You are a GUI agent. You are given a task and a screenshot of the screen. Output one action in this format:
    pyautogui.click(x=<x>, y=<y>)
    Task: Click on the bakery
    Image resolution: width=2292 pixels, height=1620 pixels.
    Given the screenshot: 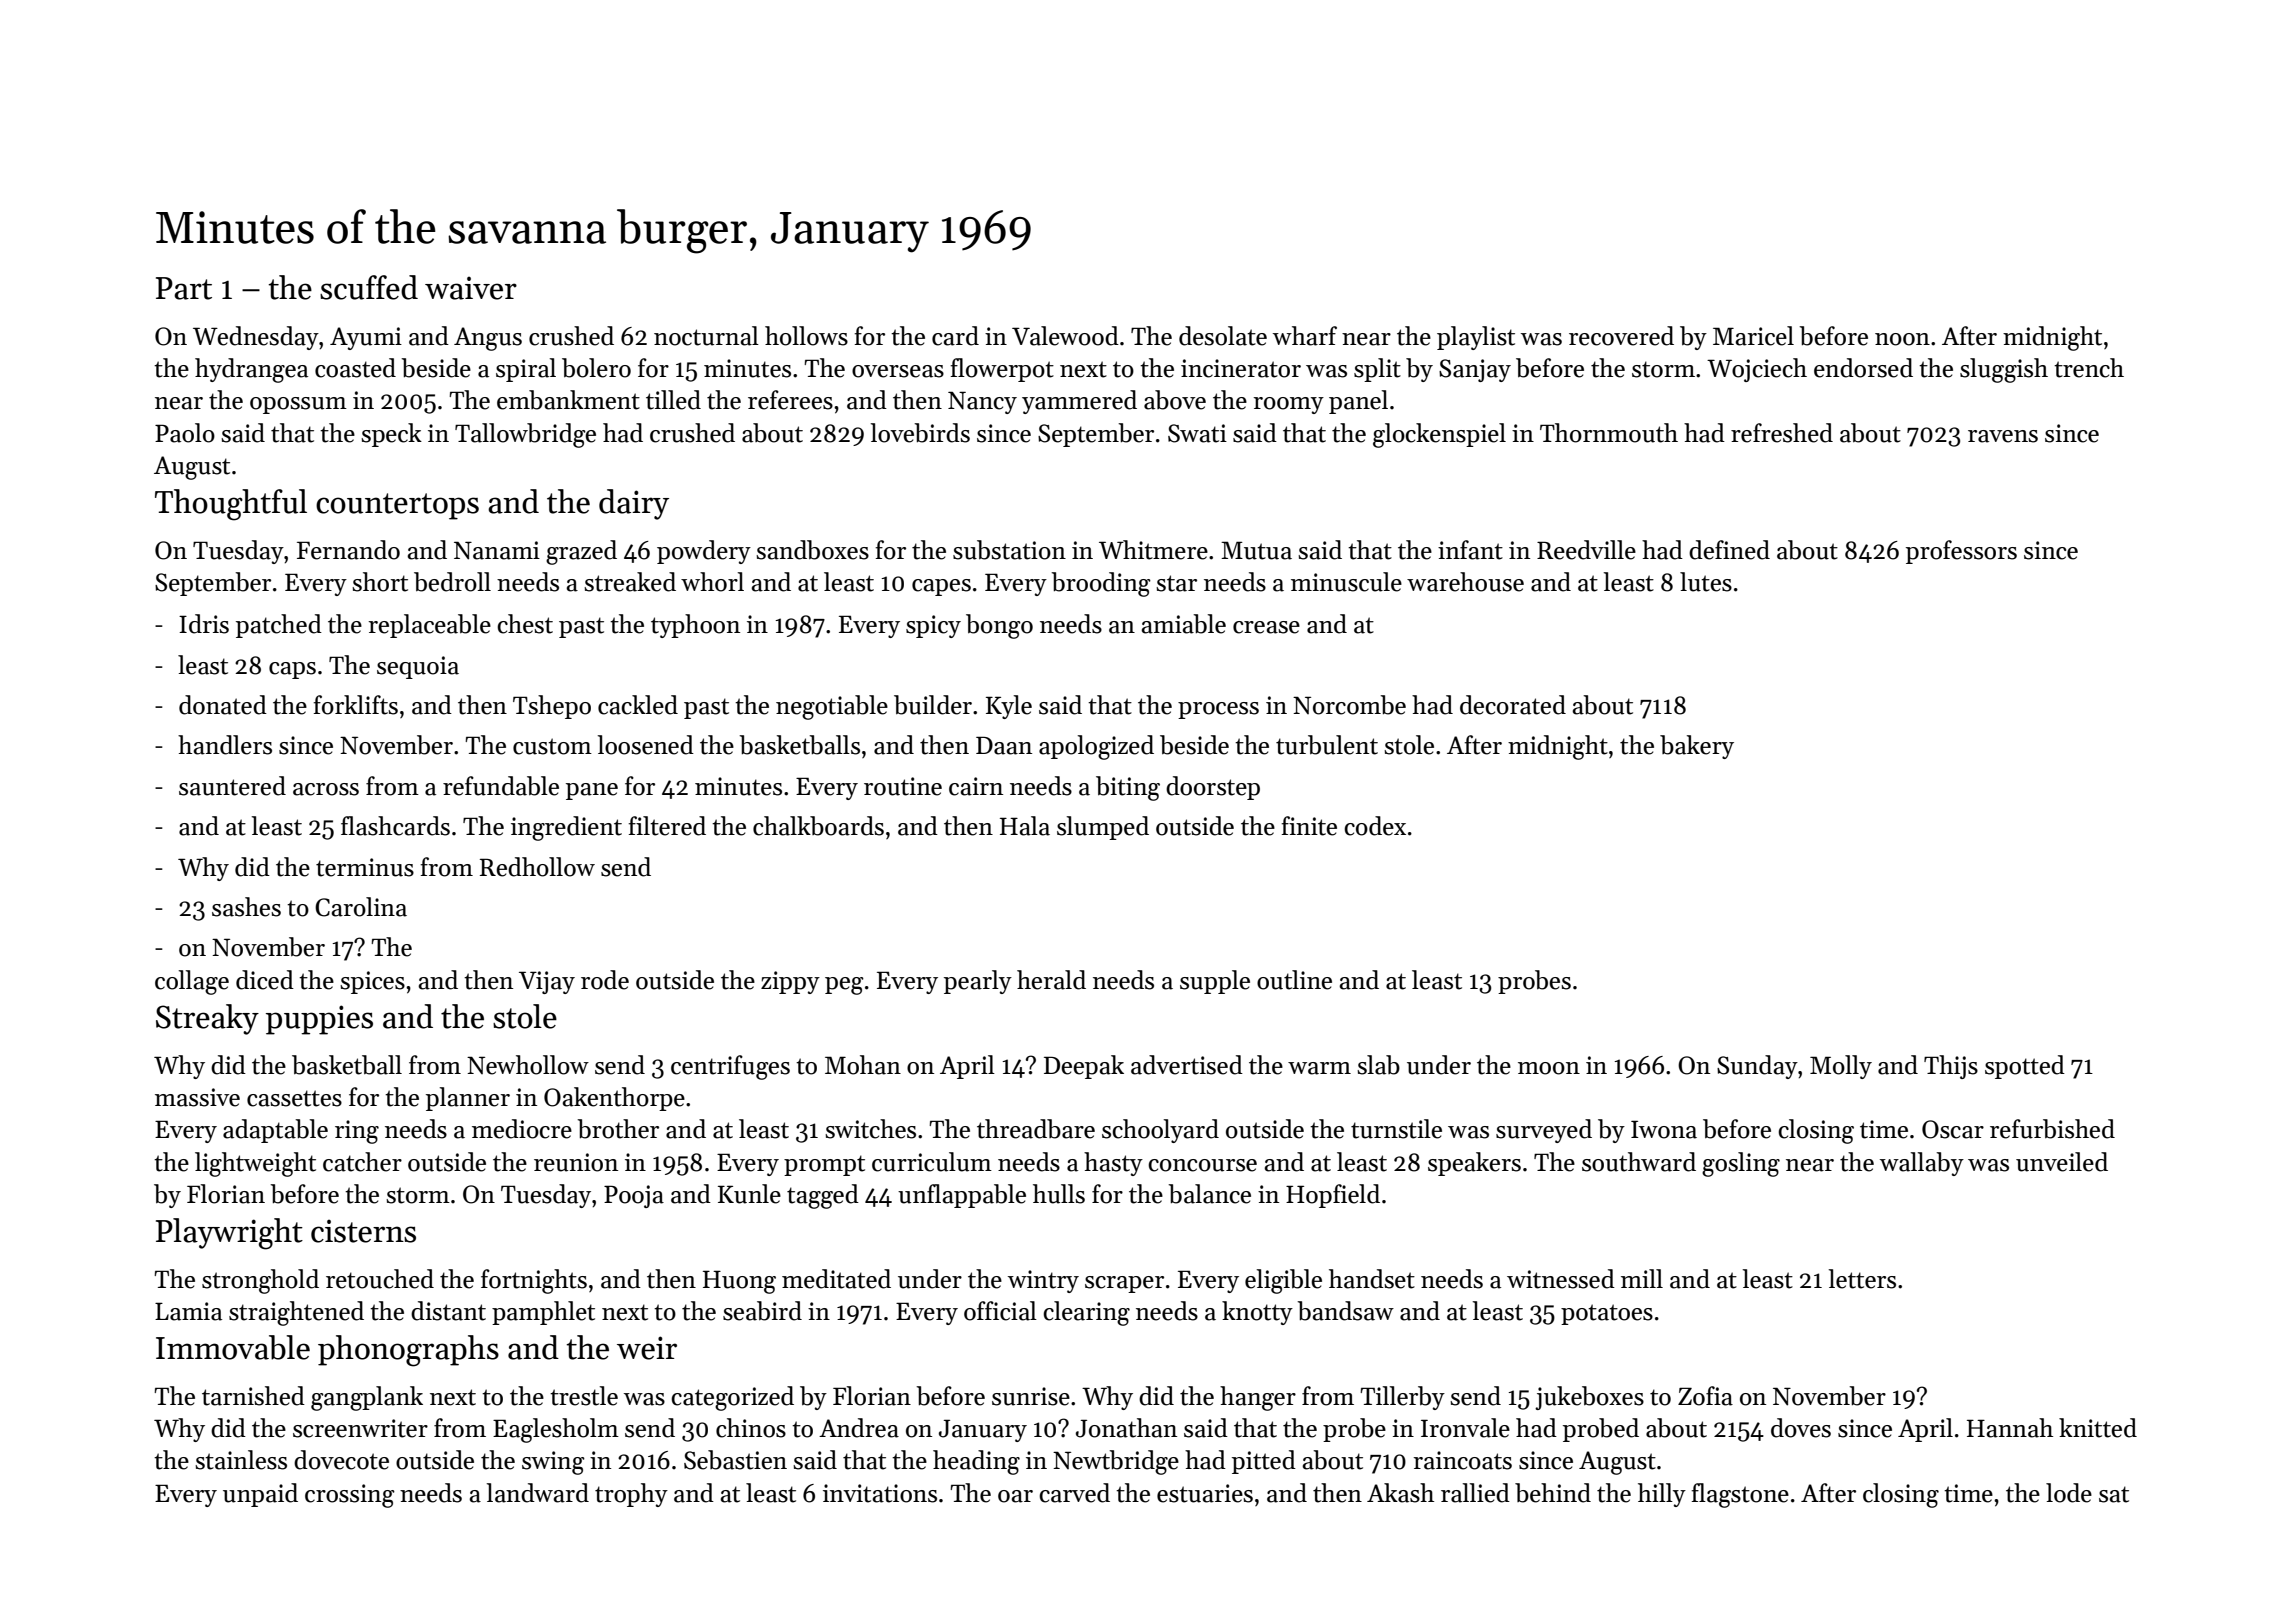 What is the action you would take?
    pyautogui.click(x=1697, y=747)
